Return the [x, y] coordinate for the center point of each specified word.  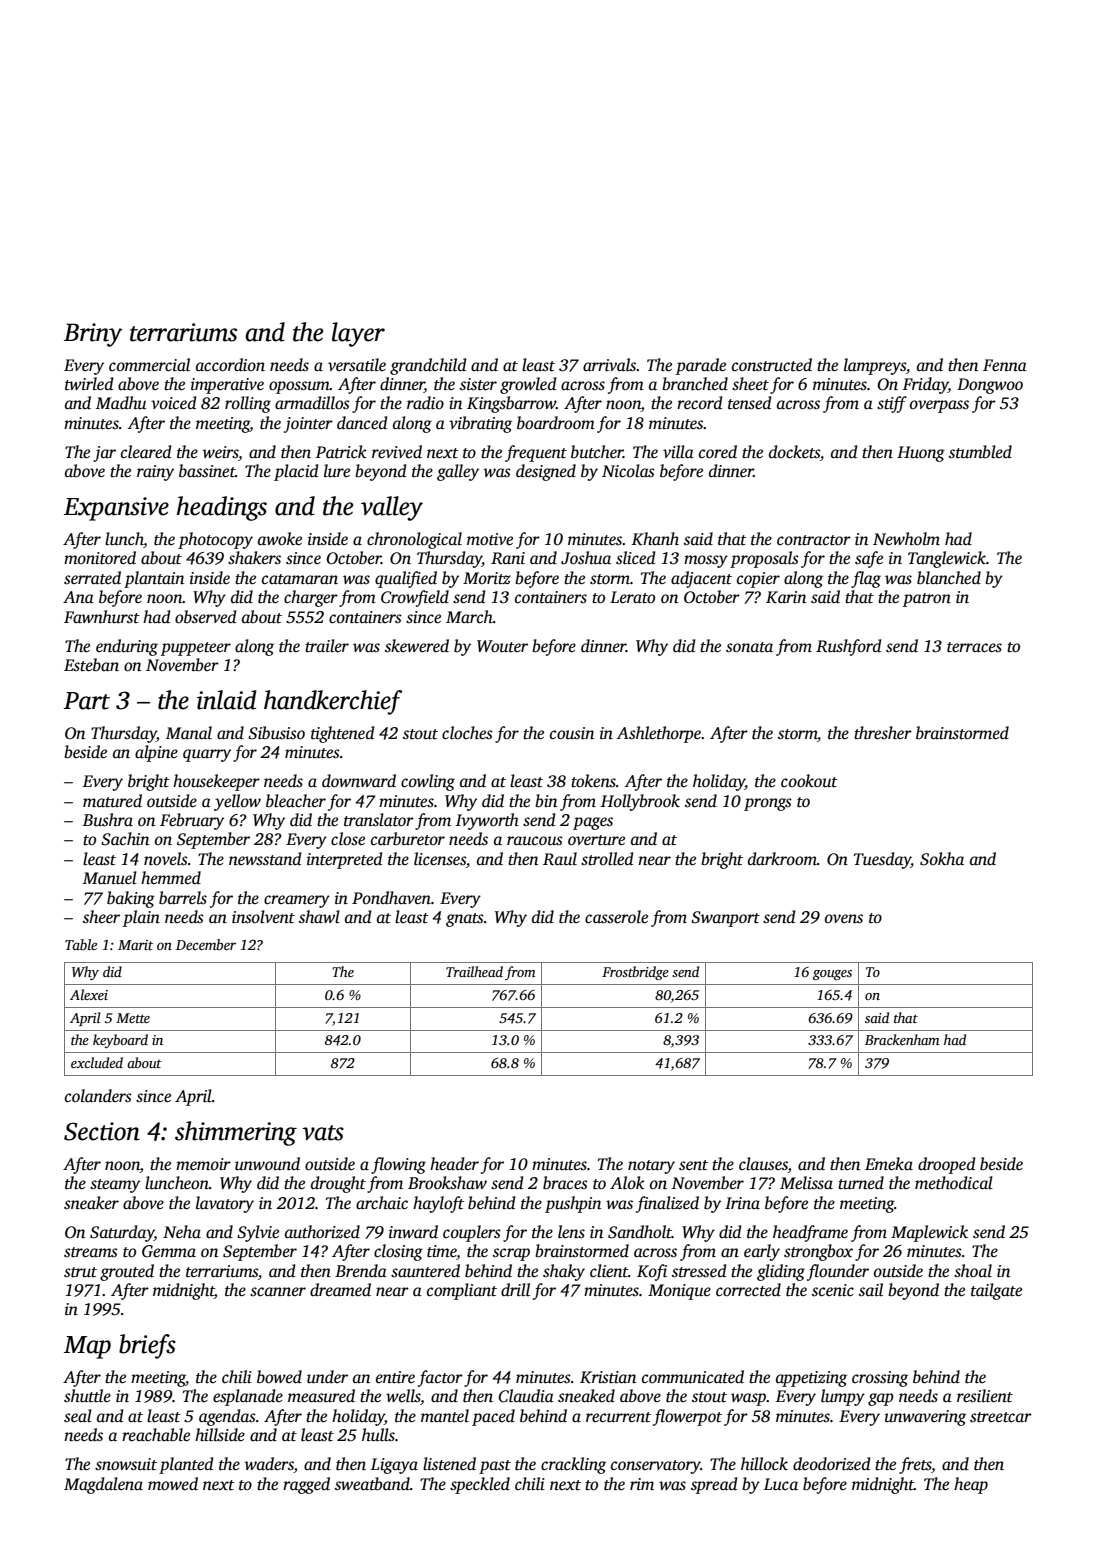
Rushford [849, 647]
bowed [279, 1377]
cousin [572, 733]
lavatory [225, 1204]
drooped [947, 1165]
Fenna [1005, 365]
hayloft [438, 1204]
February [192, 821]
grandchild [428, 366]
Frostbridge [635, 973]
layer [358, 334]
